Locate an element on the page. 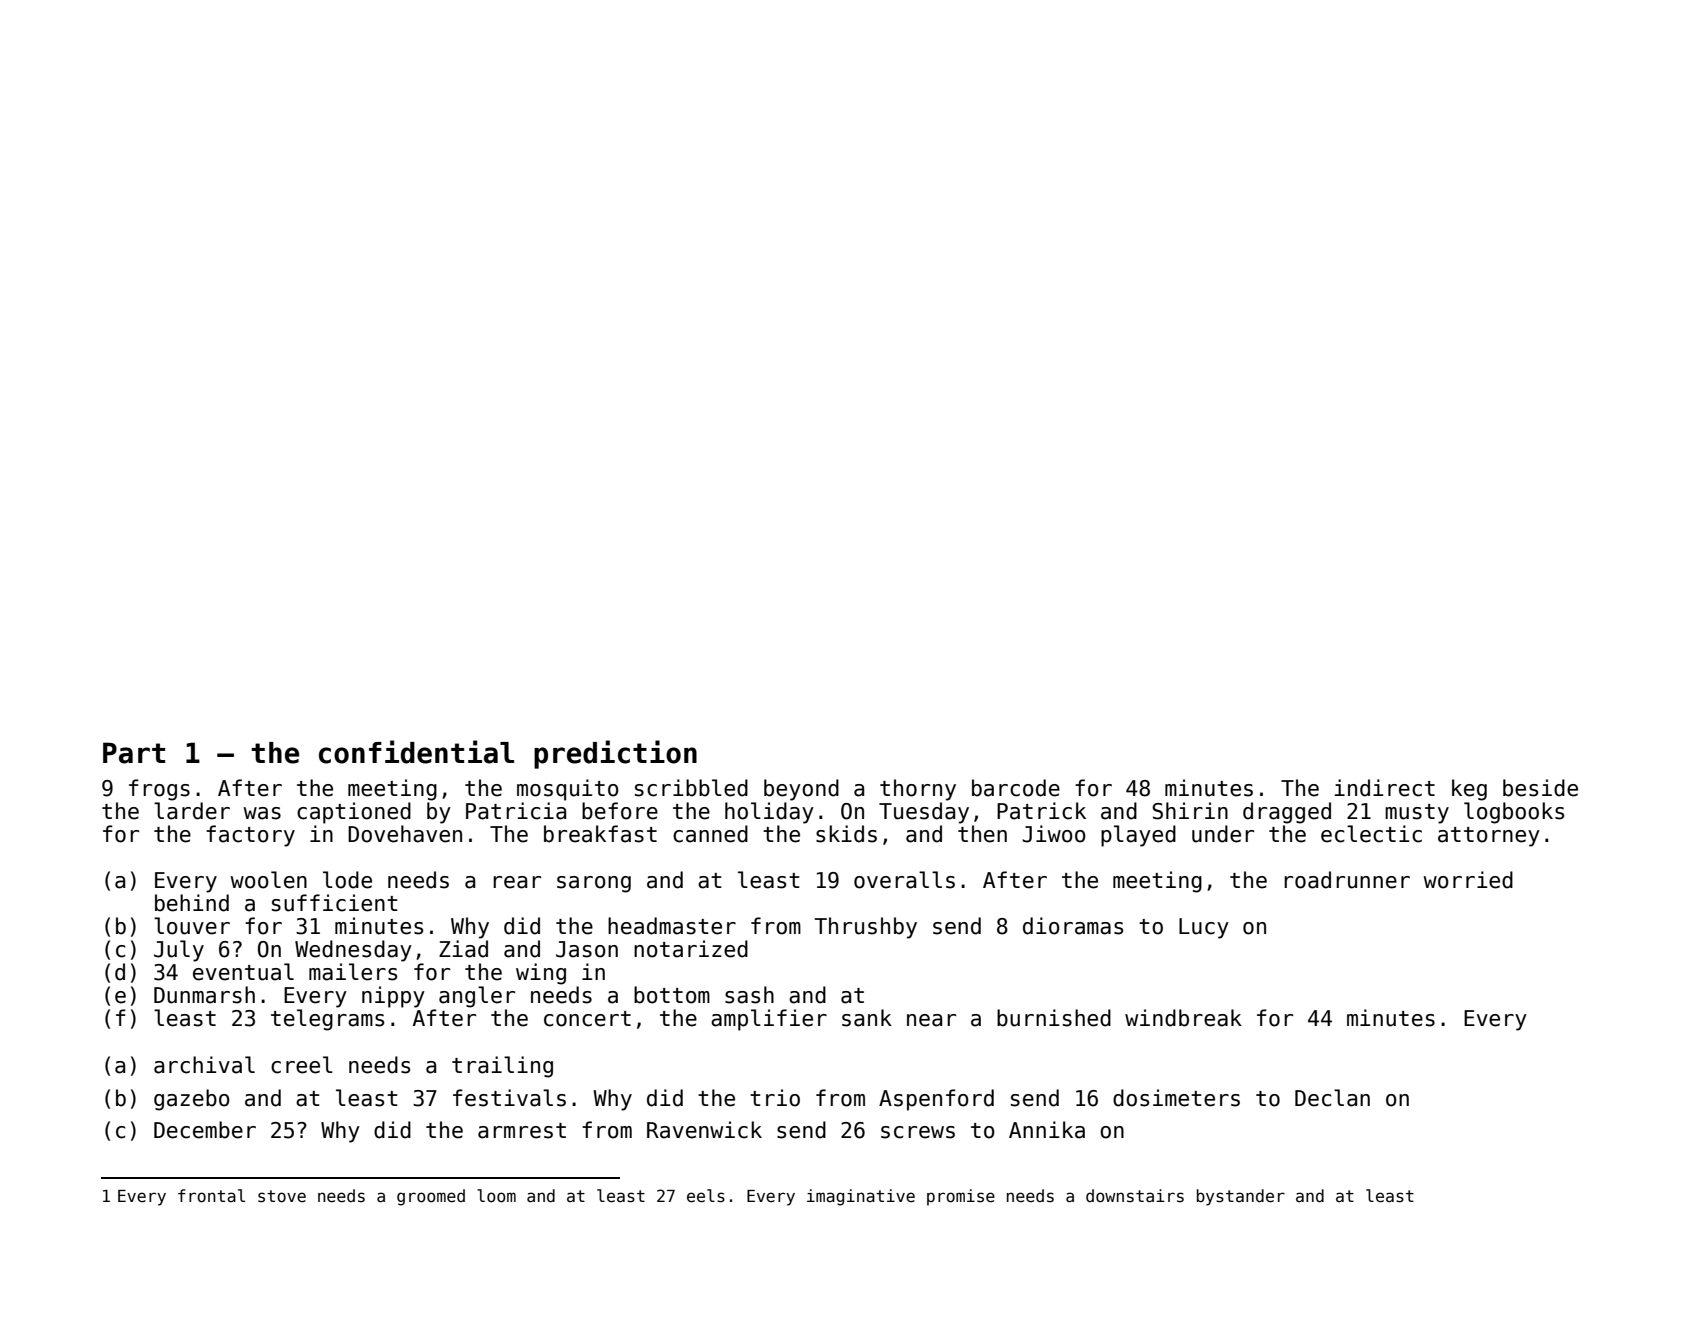  confidential is located at coordinates (416, 752).
